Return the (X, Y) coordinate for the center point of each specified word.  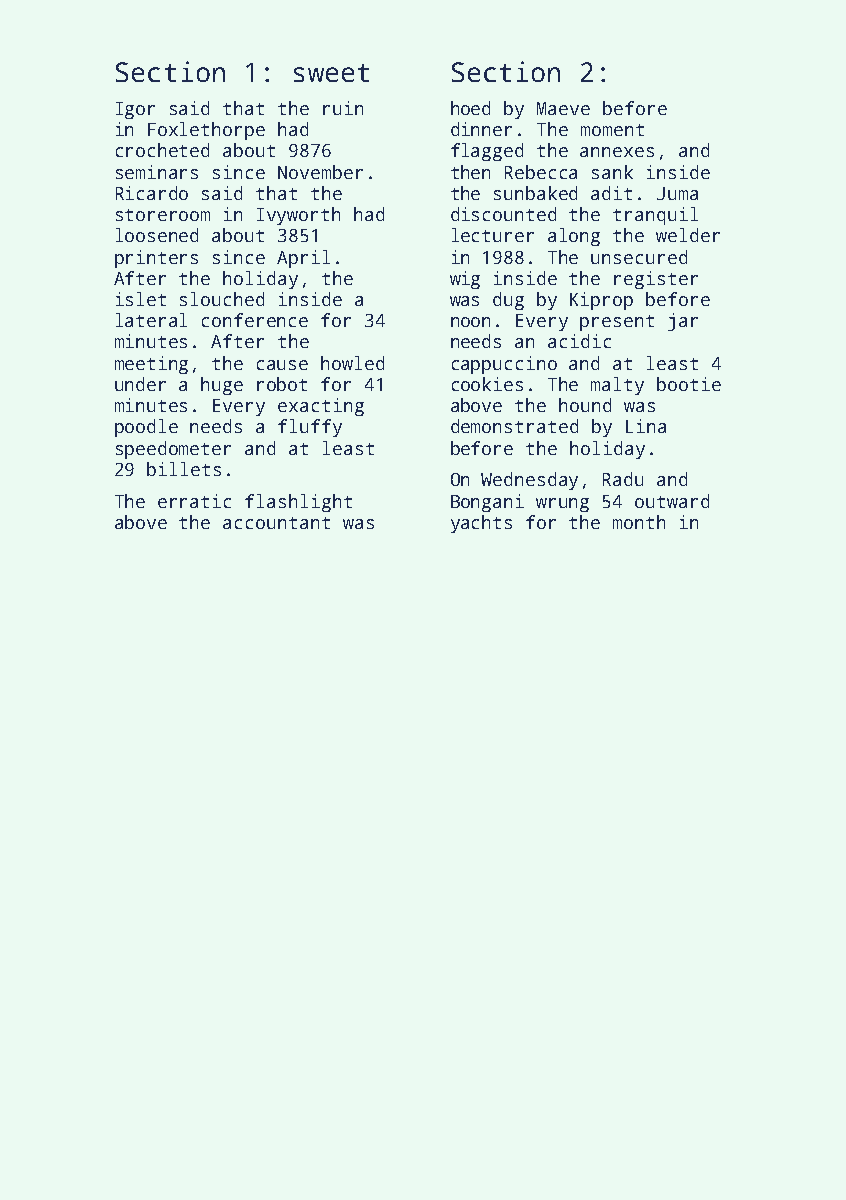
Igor (135, 110)
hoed (470, 108)
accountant (276, 523)
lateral (151, 320)
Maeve (563, 108)
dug (508, 301)
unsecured (639, 257)
